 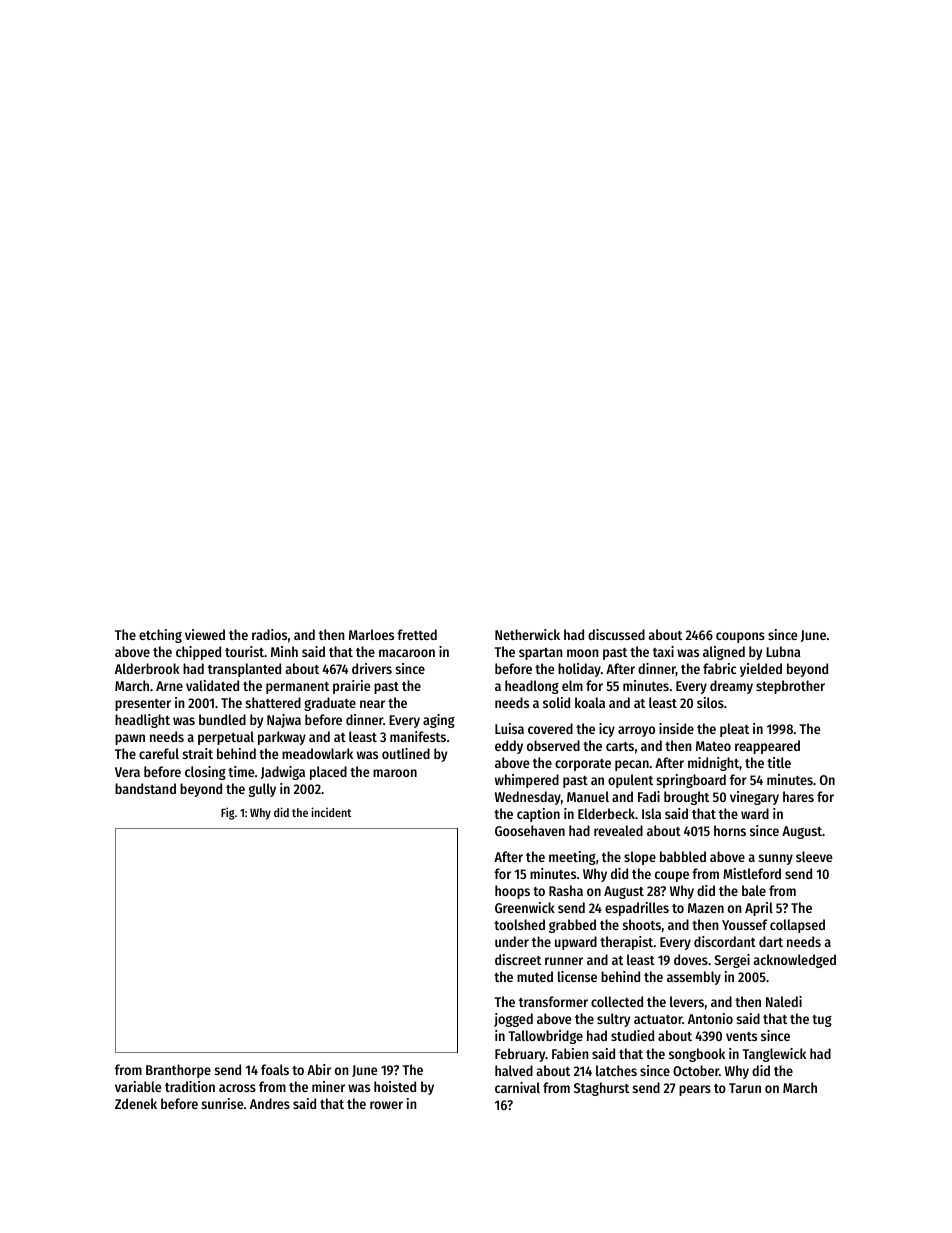 I want to click on tourist, so click(x=244, y=651).
